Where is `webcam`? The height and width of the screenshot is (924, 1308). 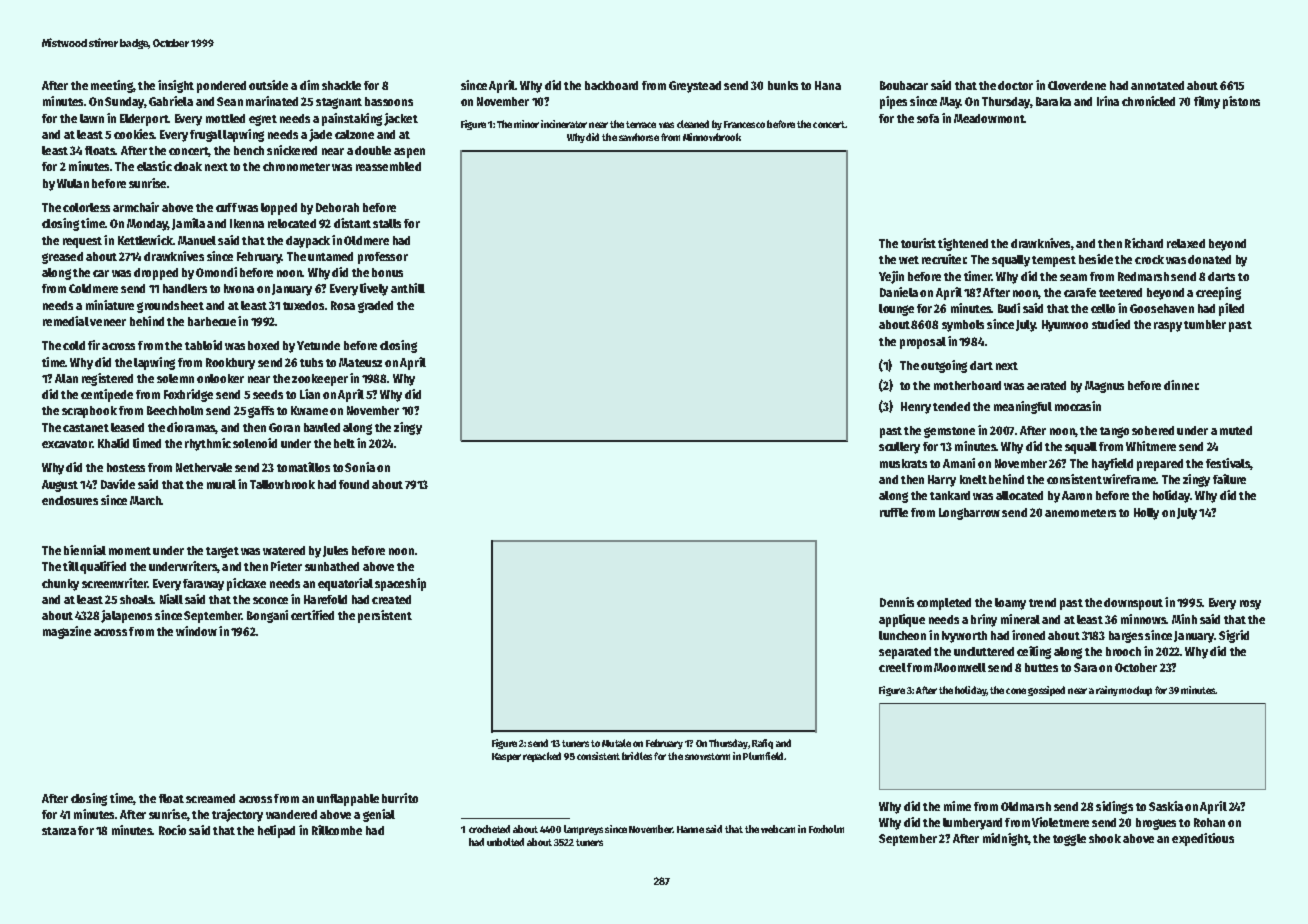 webcam is located at coordinates (778, 829).
